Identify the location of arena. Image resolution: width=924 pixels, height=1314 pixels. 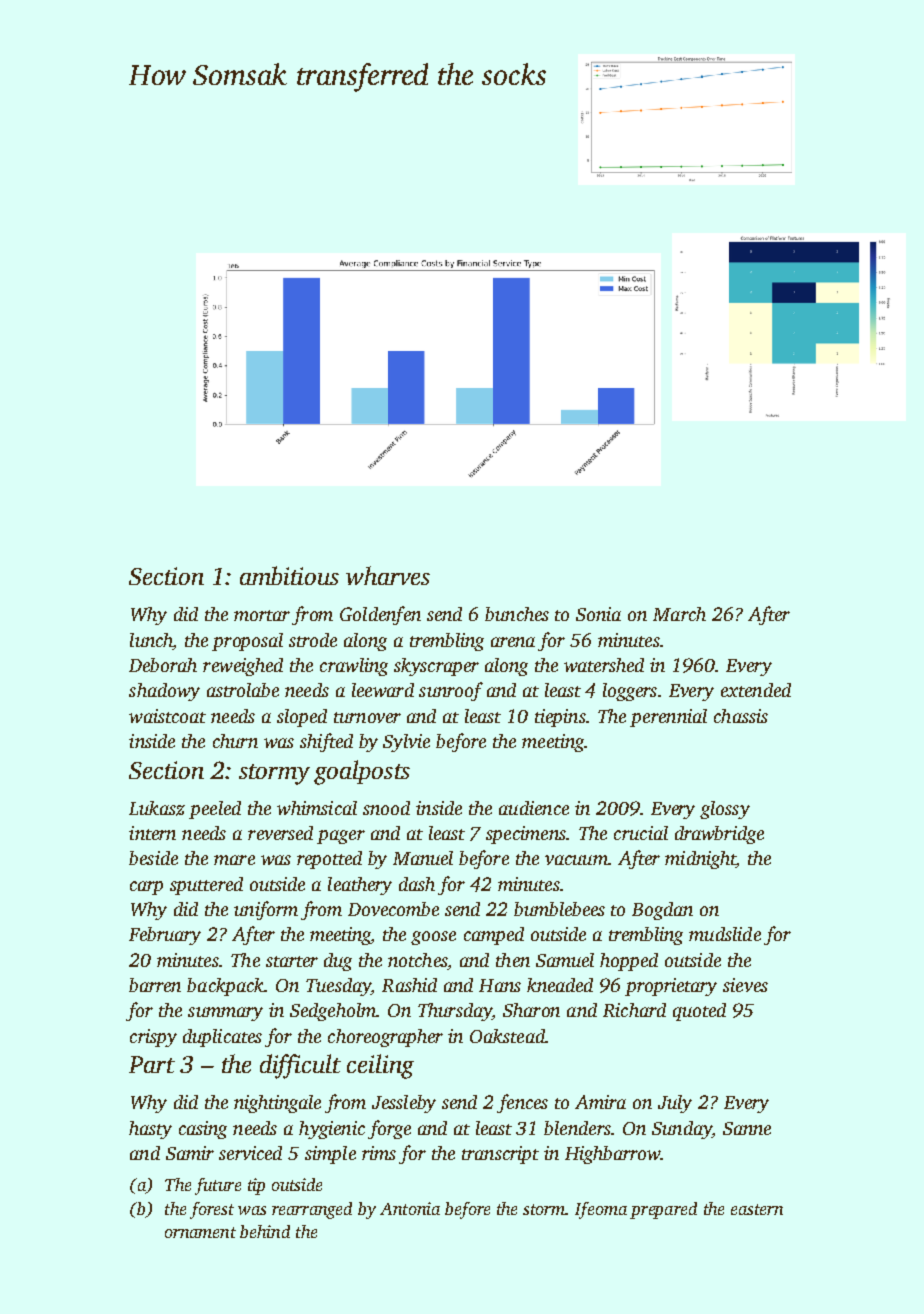
(513, 642).
